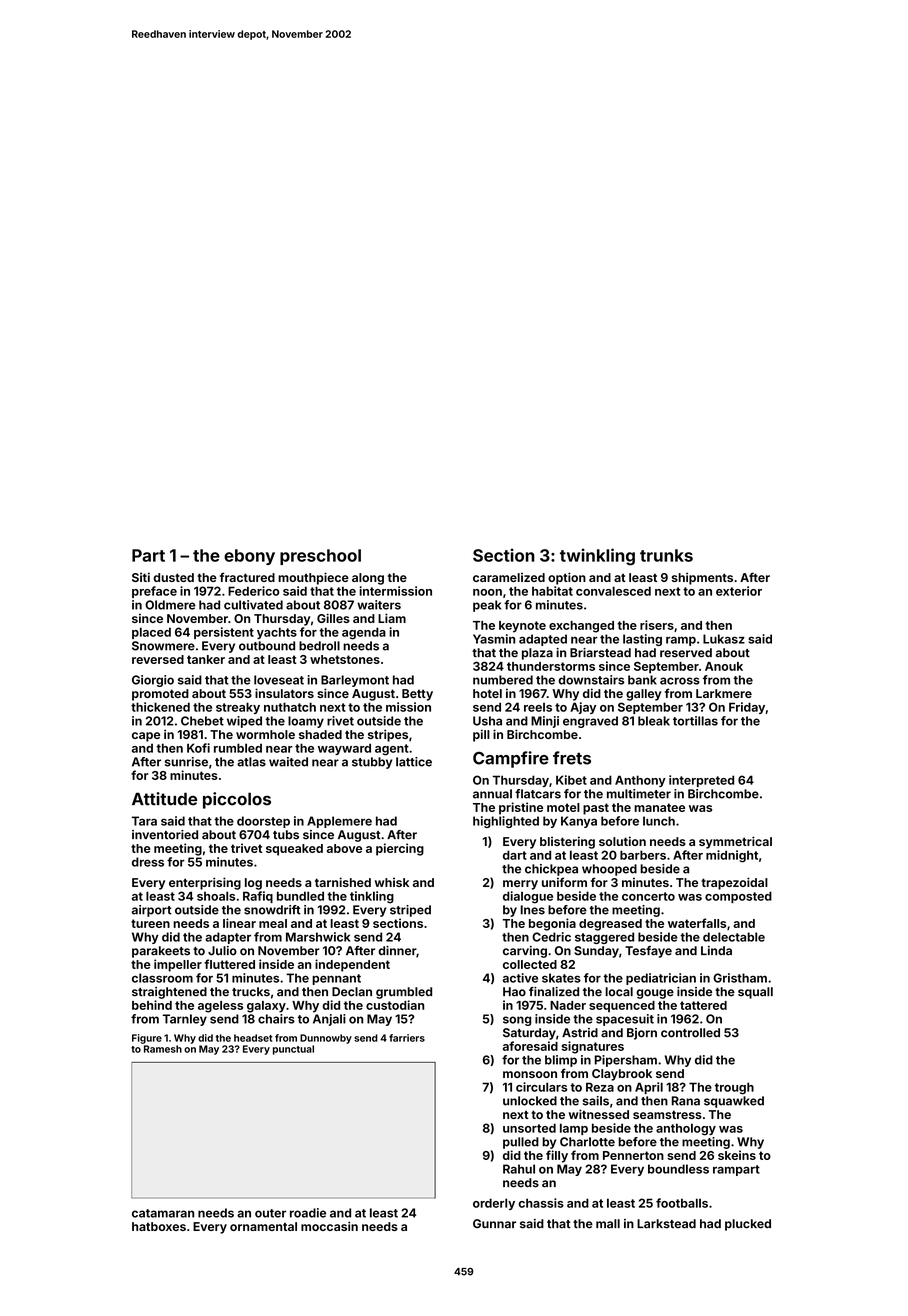 This screenshot has width=908, height=1316. I want to click on Rafiq, so click(258, 897).
